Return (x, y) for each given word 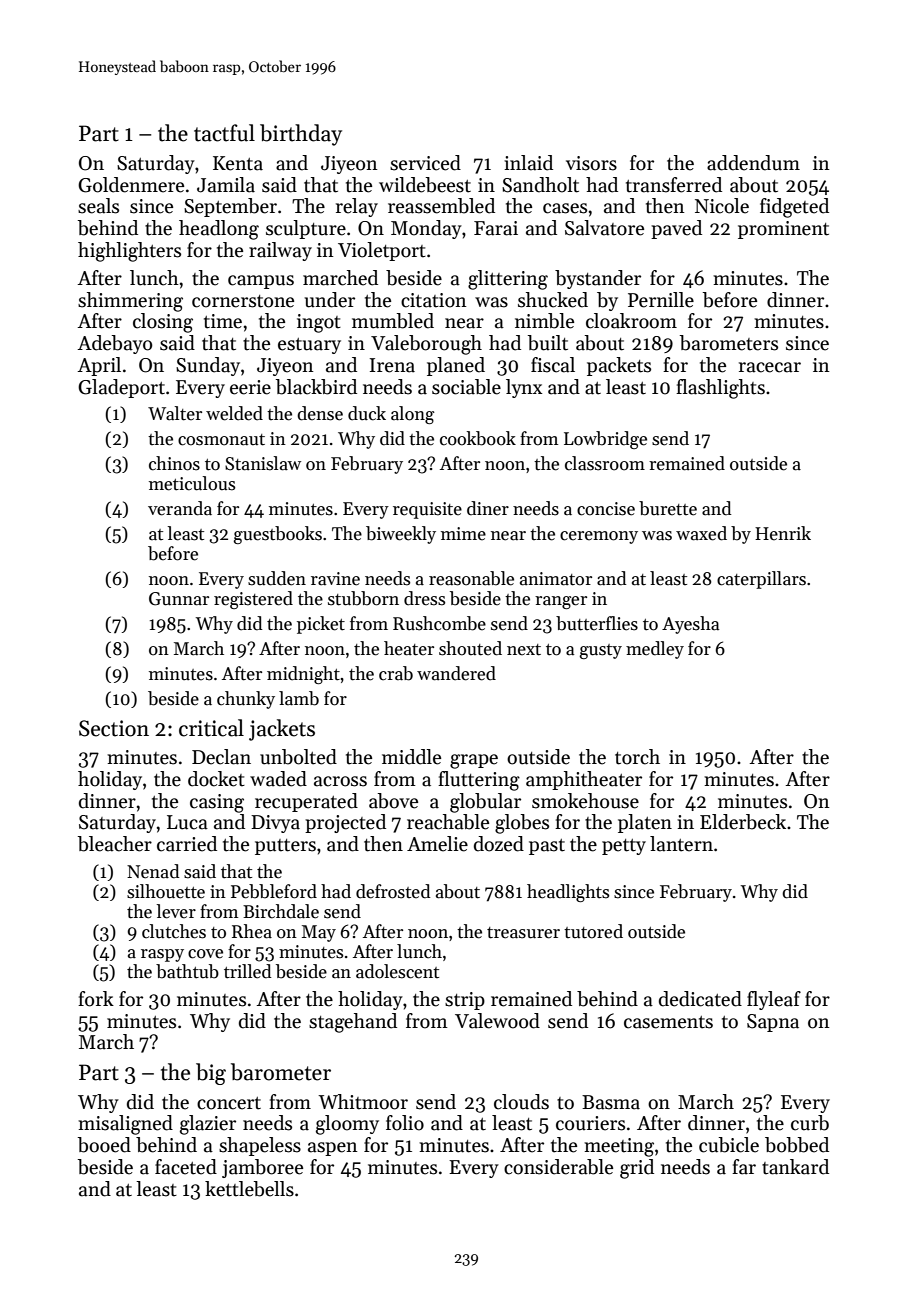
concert (229, 1103)
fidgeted (794, 208)
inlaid (528, 163)
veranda (180, 508)
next (524, 650)
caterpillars (761, 580)
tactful (224, 133)
